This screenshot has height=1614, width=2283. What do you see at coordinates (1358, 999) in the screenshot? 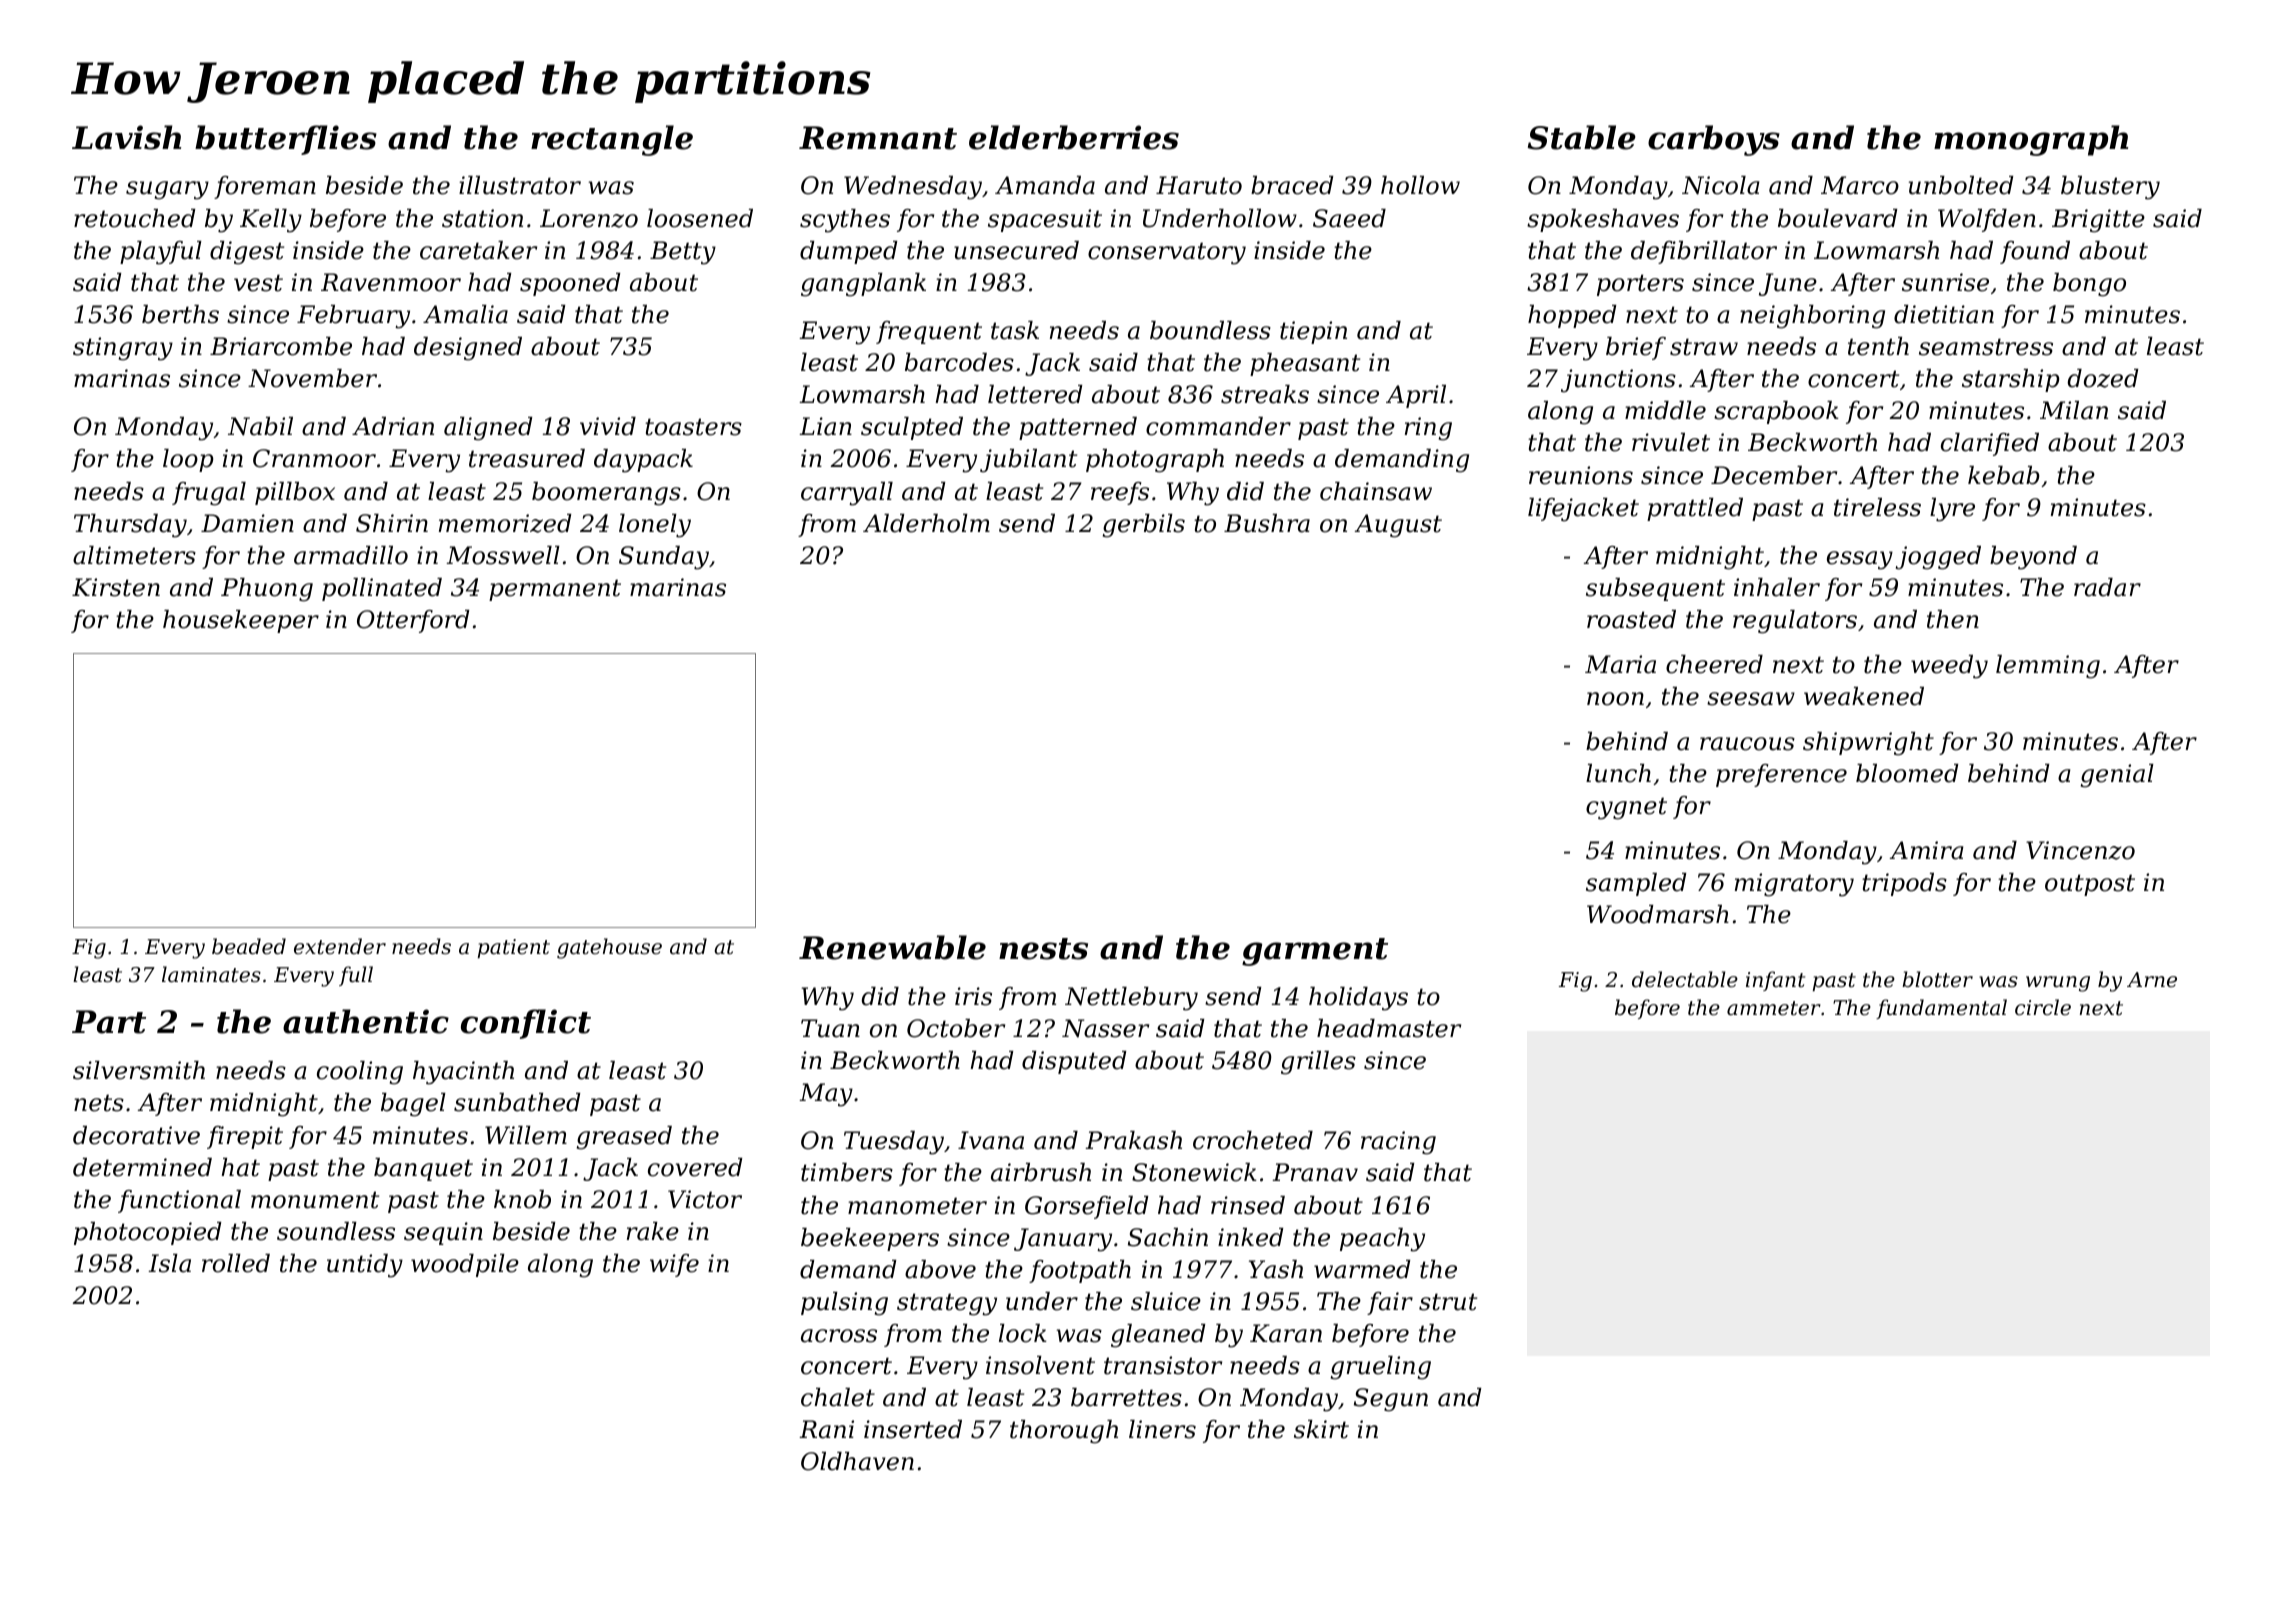
I see `holidays` at bounding box center [1358, 999].
